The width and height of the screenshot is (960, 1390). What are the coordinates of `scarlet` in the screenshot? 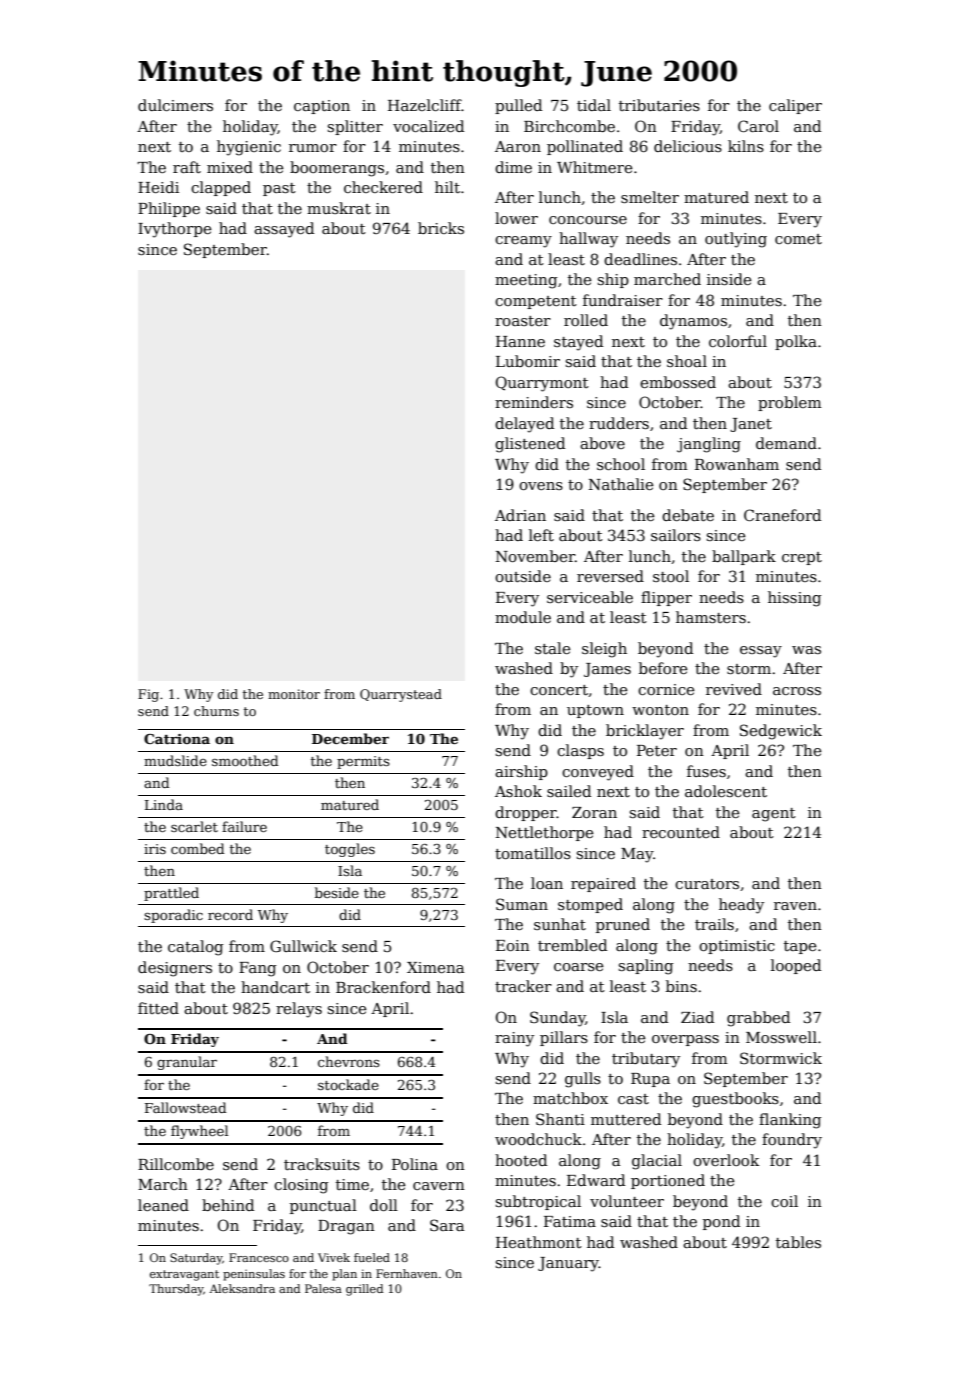 It's located at (194, 826).
